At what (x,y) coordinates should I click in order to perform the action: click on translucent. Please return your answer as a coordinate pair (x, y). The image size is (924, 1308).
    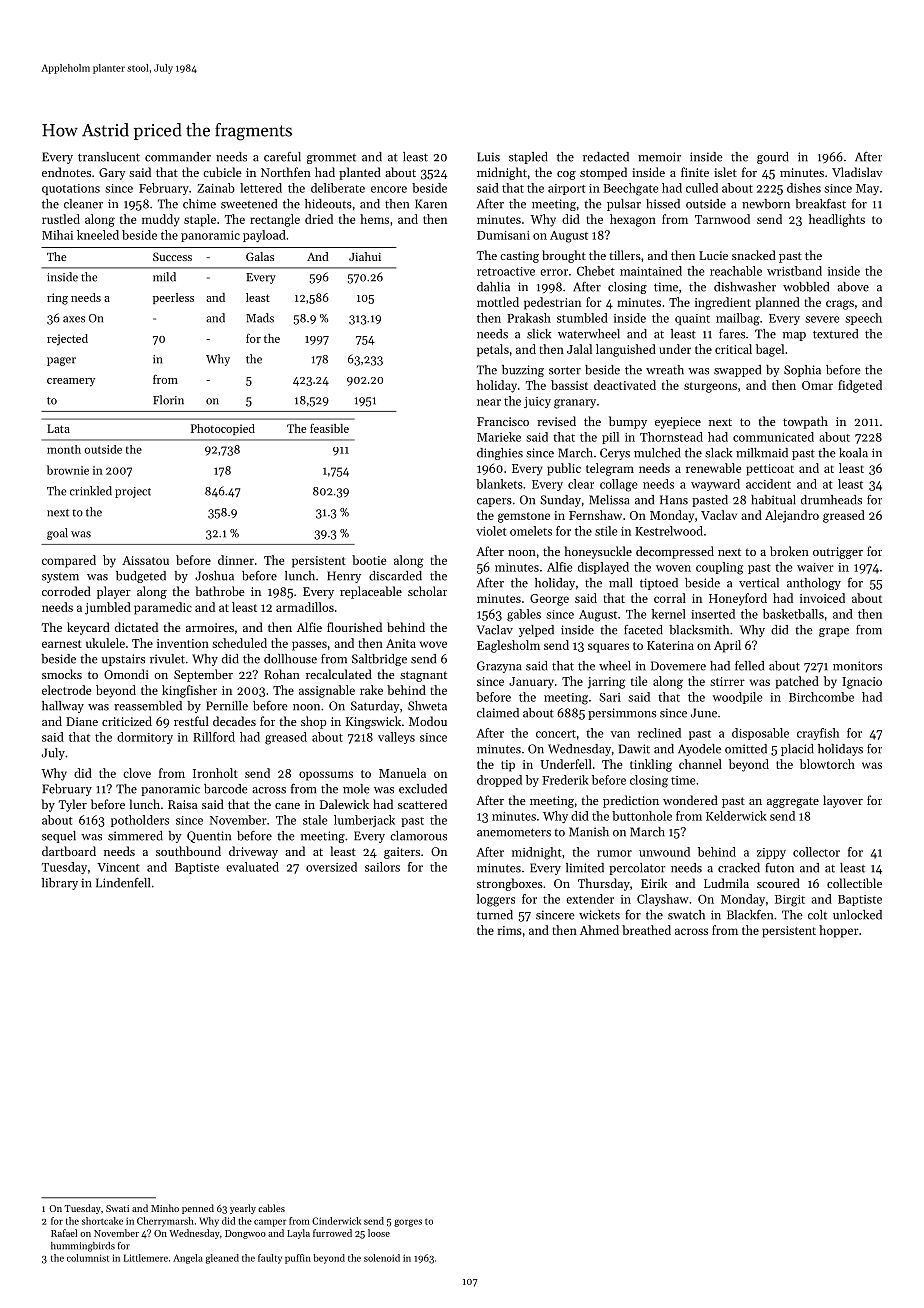
    Looking at the image, I should click on (109, 157).
